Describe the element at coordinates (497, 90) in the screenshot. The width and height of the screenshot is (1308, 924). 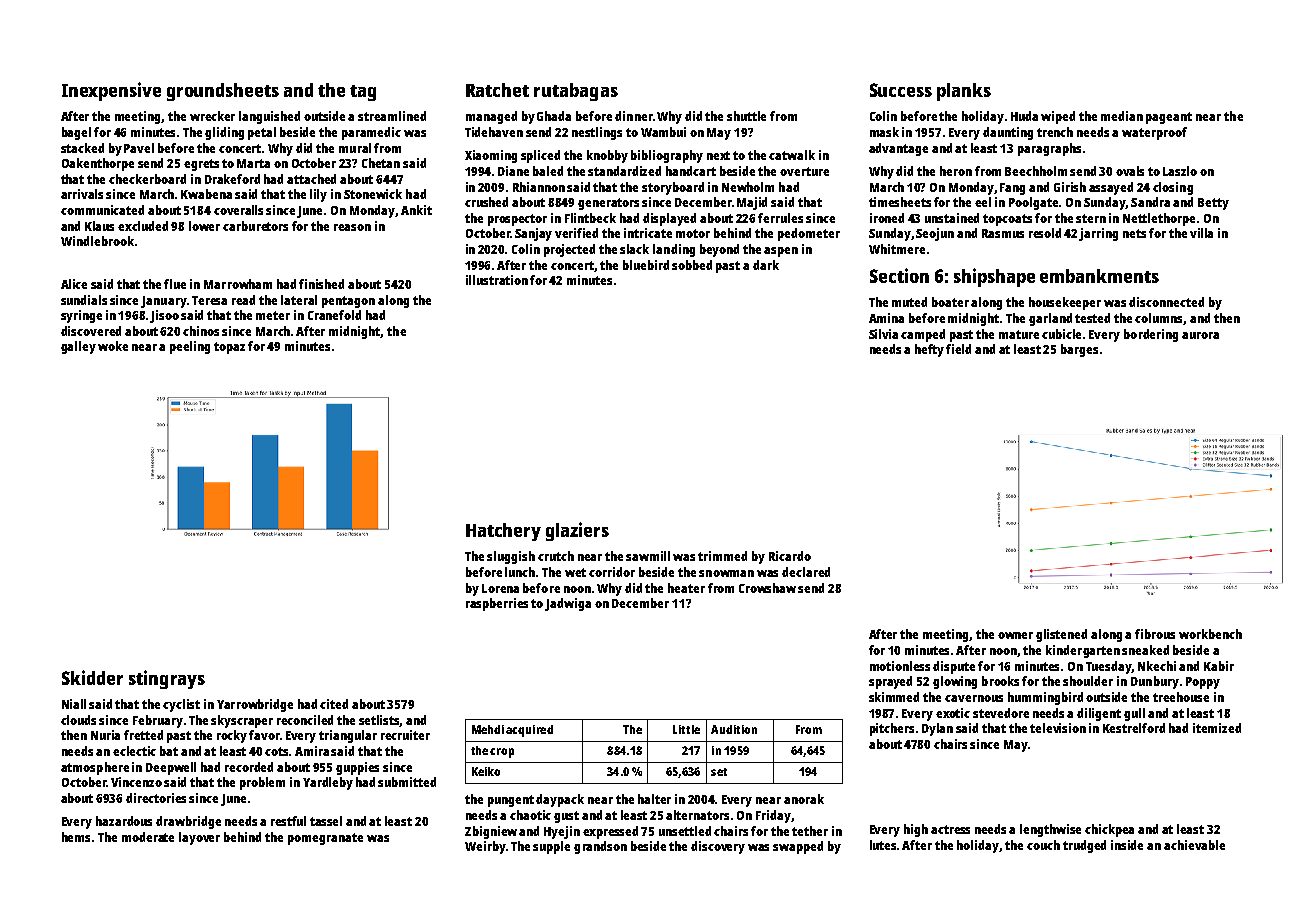
I see `Ratchet` at that location.
